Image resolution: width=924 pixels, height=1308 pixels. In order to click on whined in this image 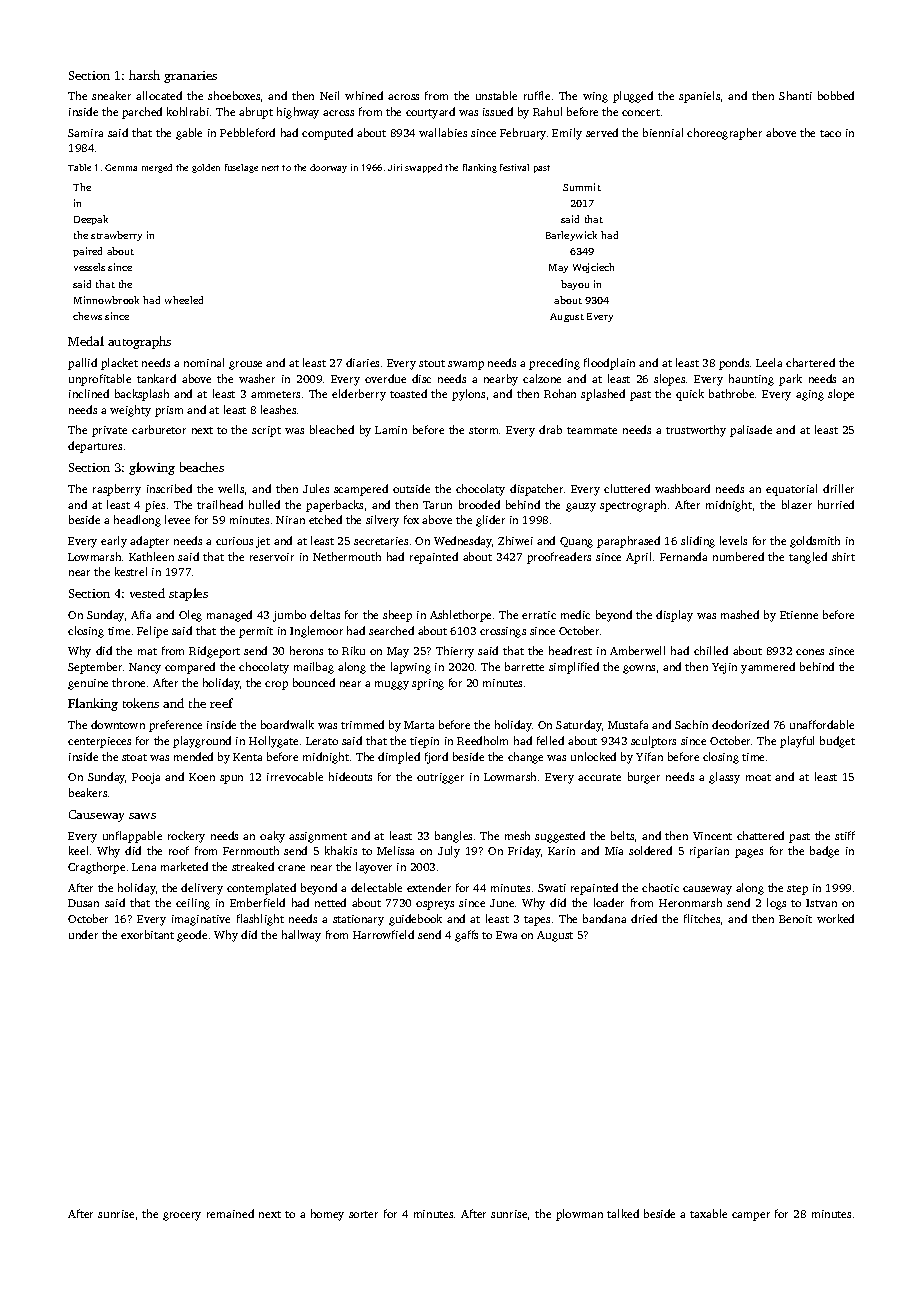, I will do `click(364, 95)`.
